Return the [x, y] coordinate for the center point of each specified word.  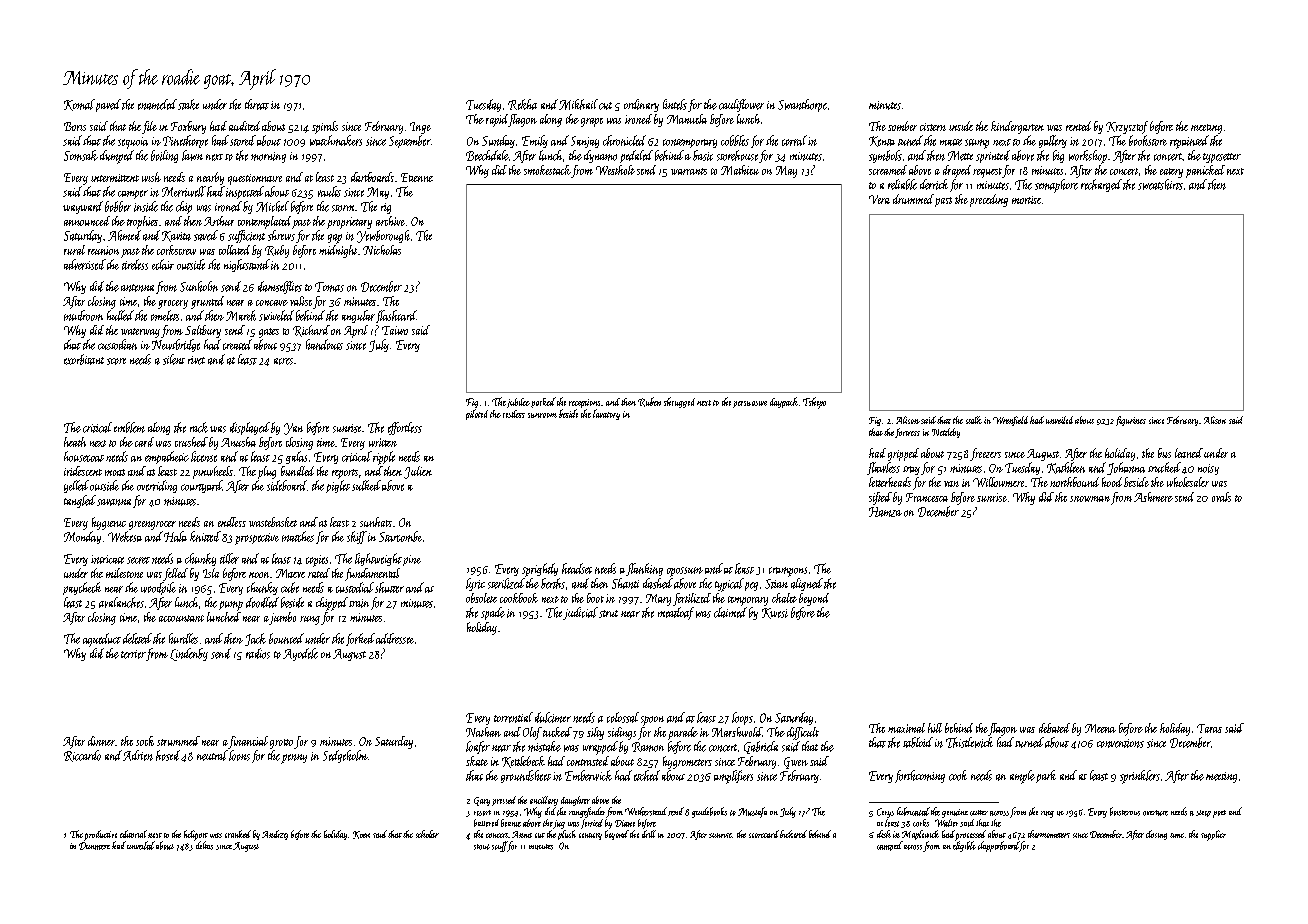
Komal [79, 105]
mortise [1026, 200]
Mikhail [578, 104]
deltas [204, 845]
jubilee [518, 403]
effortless [405, 428]
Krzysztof [1127, 127]
